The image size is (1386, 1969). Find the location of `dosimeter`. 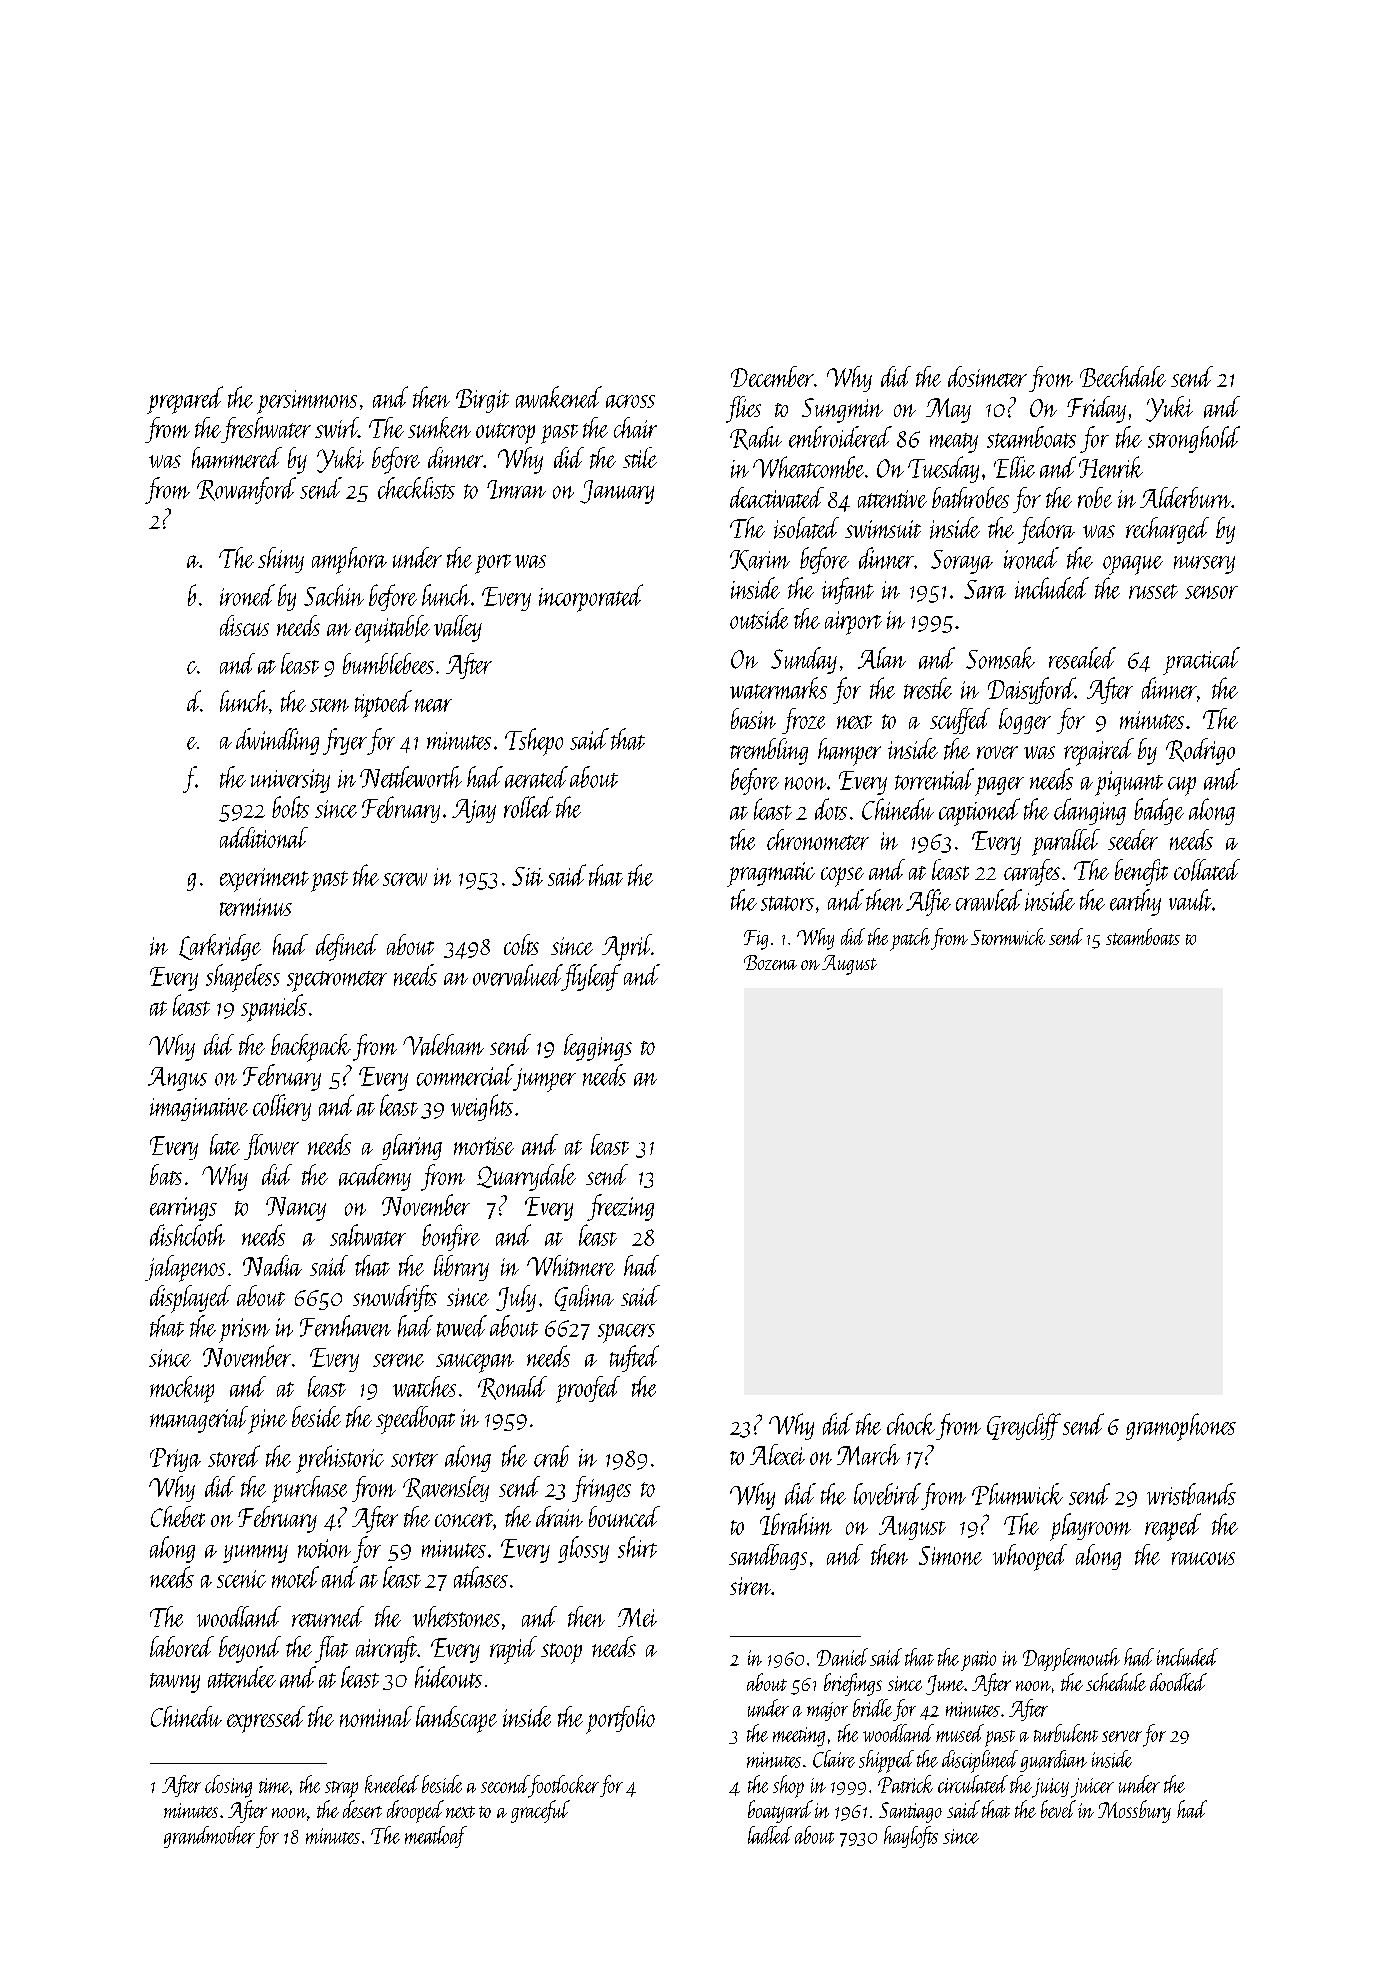

dosimeter is located at coordinates (987, 376).
